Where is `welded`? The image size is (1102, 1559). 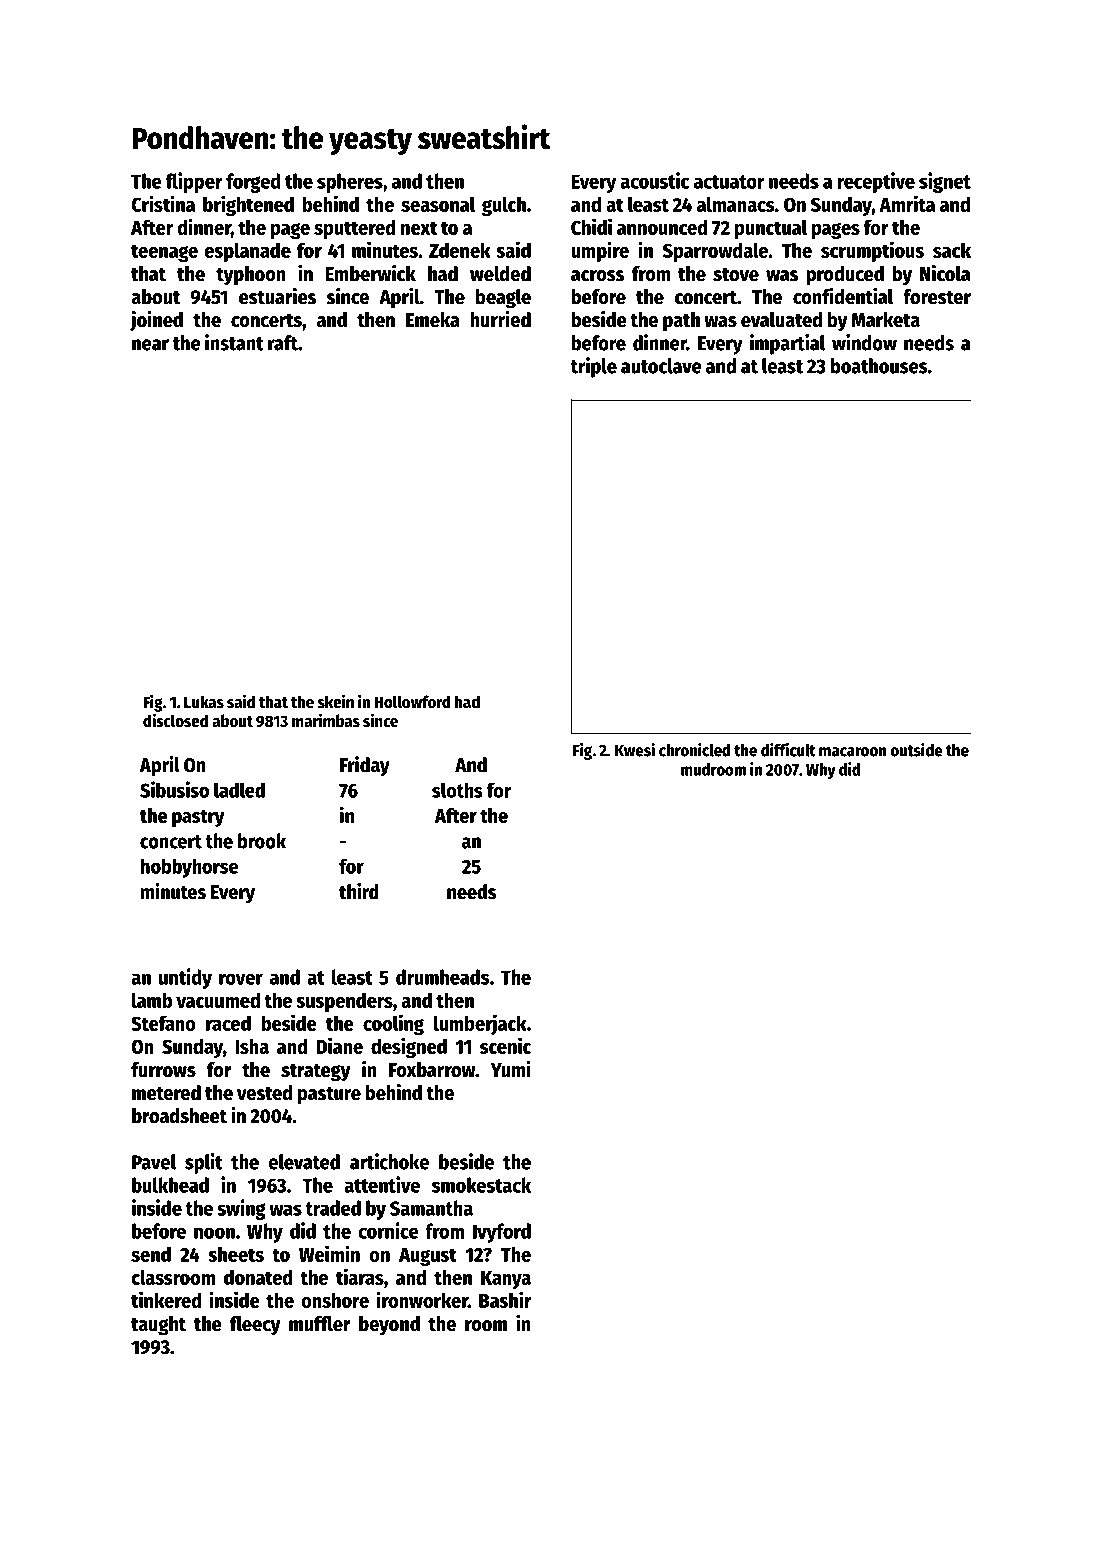 welded is located at coordinates (500, 274).
